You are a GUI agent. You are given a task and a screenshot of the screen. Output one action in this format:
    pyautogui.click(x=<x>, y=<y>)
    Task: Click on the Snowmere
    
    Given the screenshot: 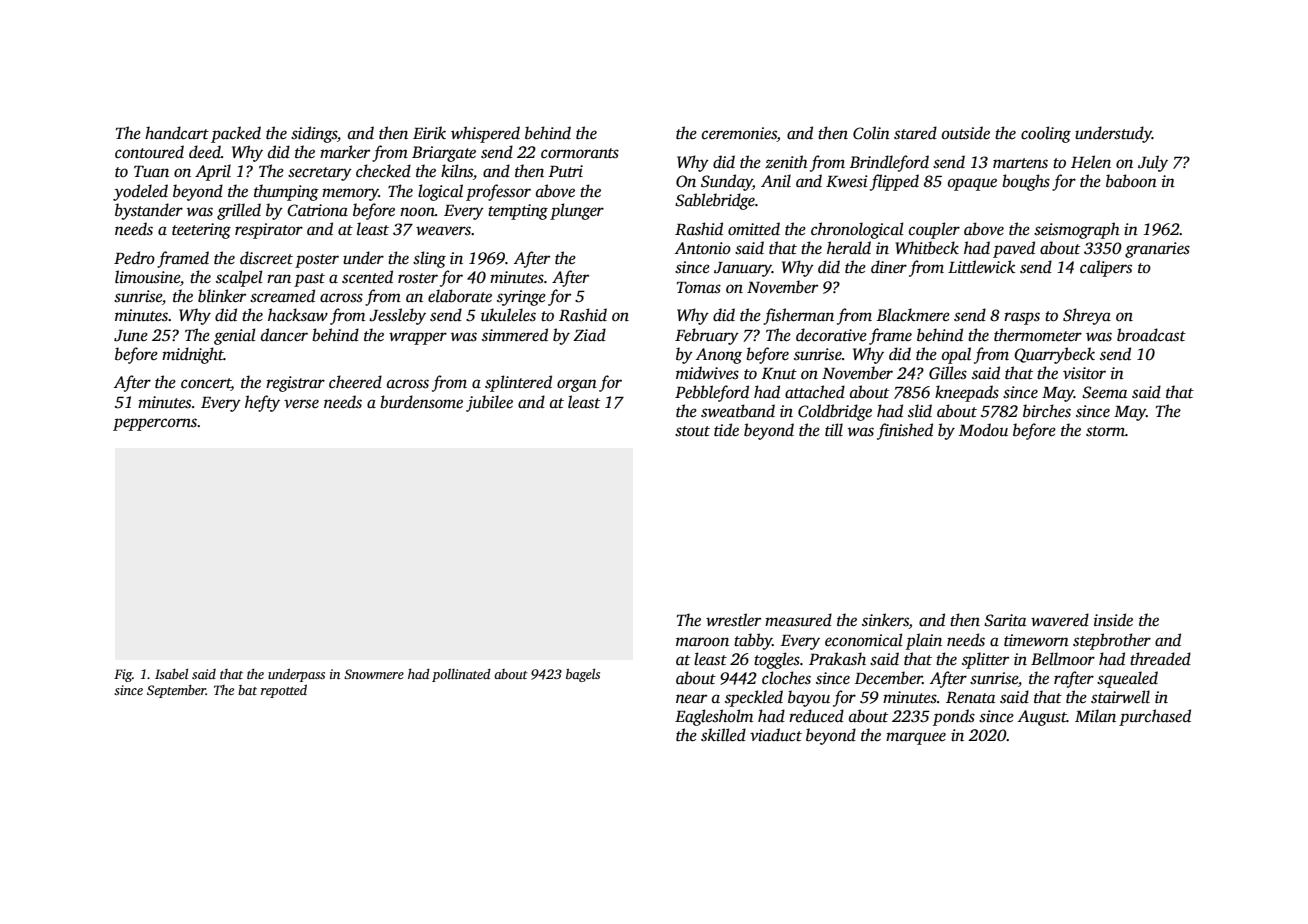 What is the action you would take?
    pyautogui.click(x=374, y=674)
